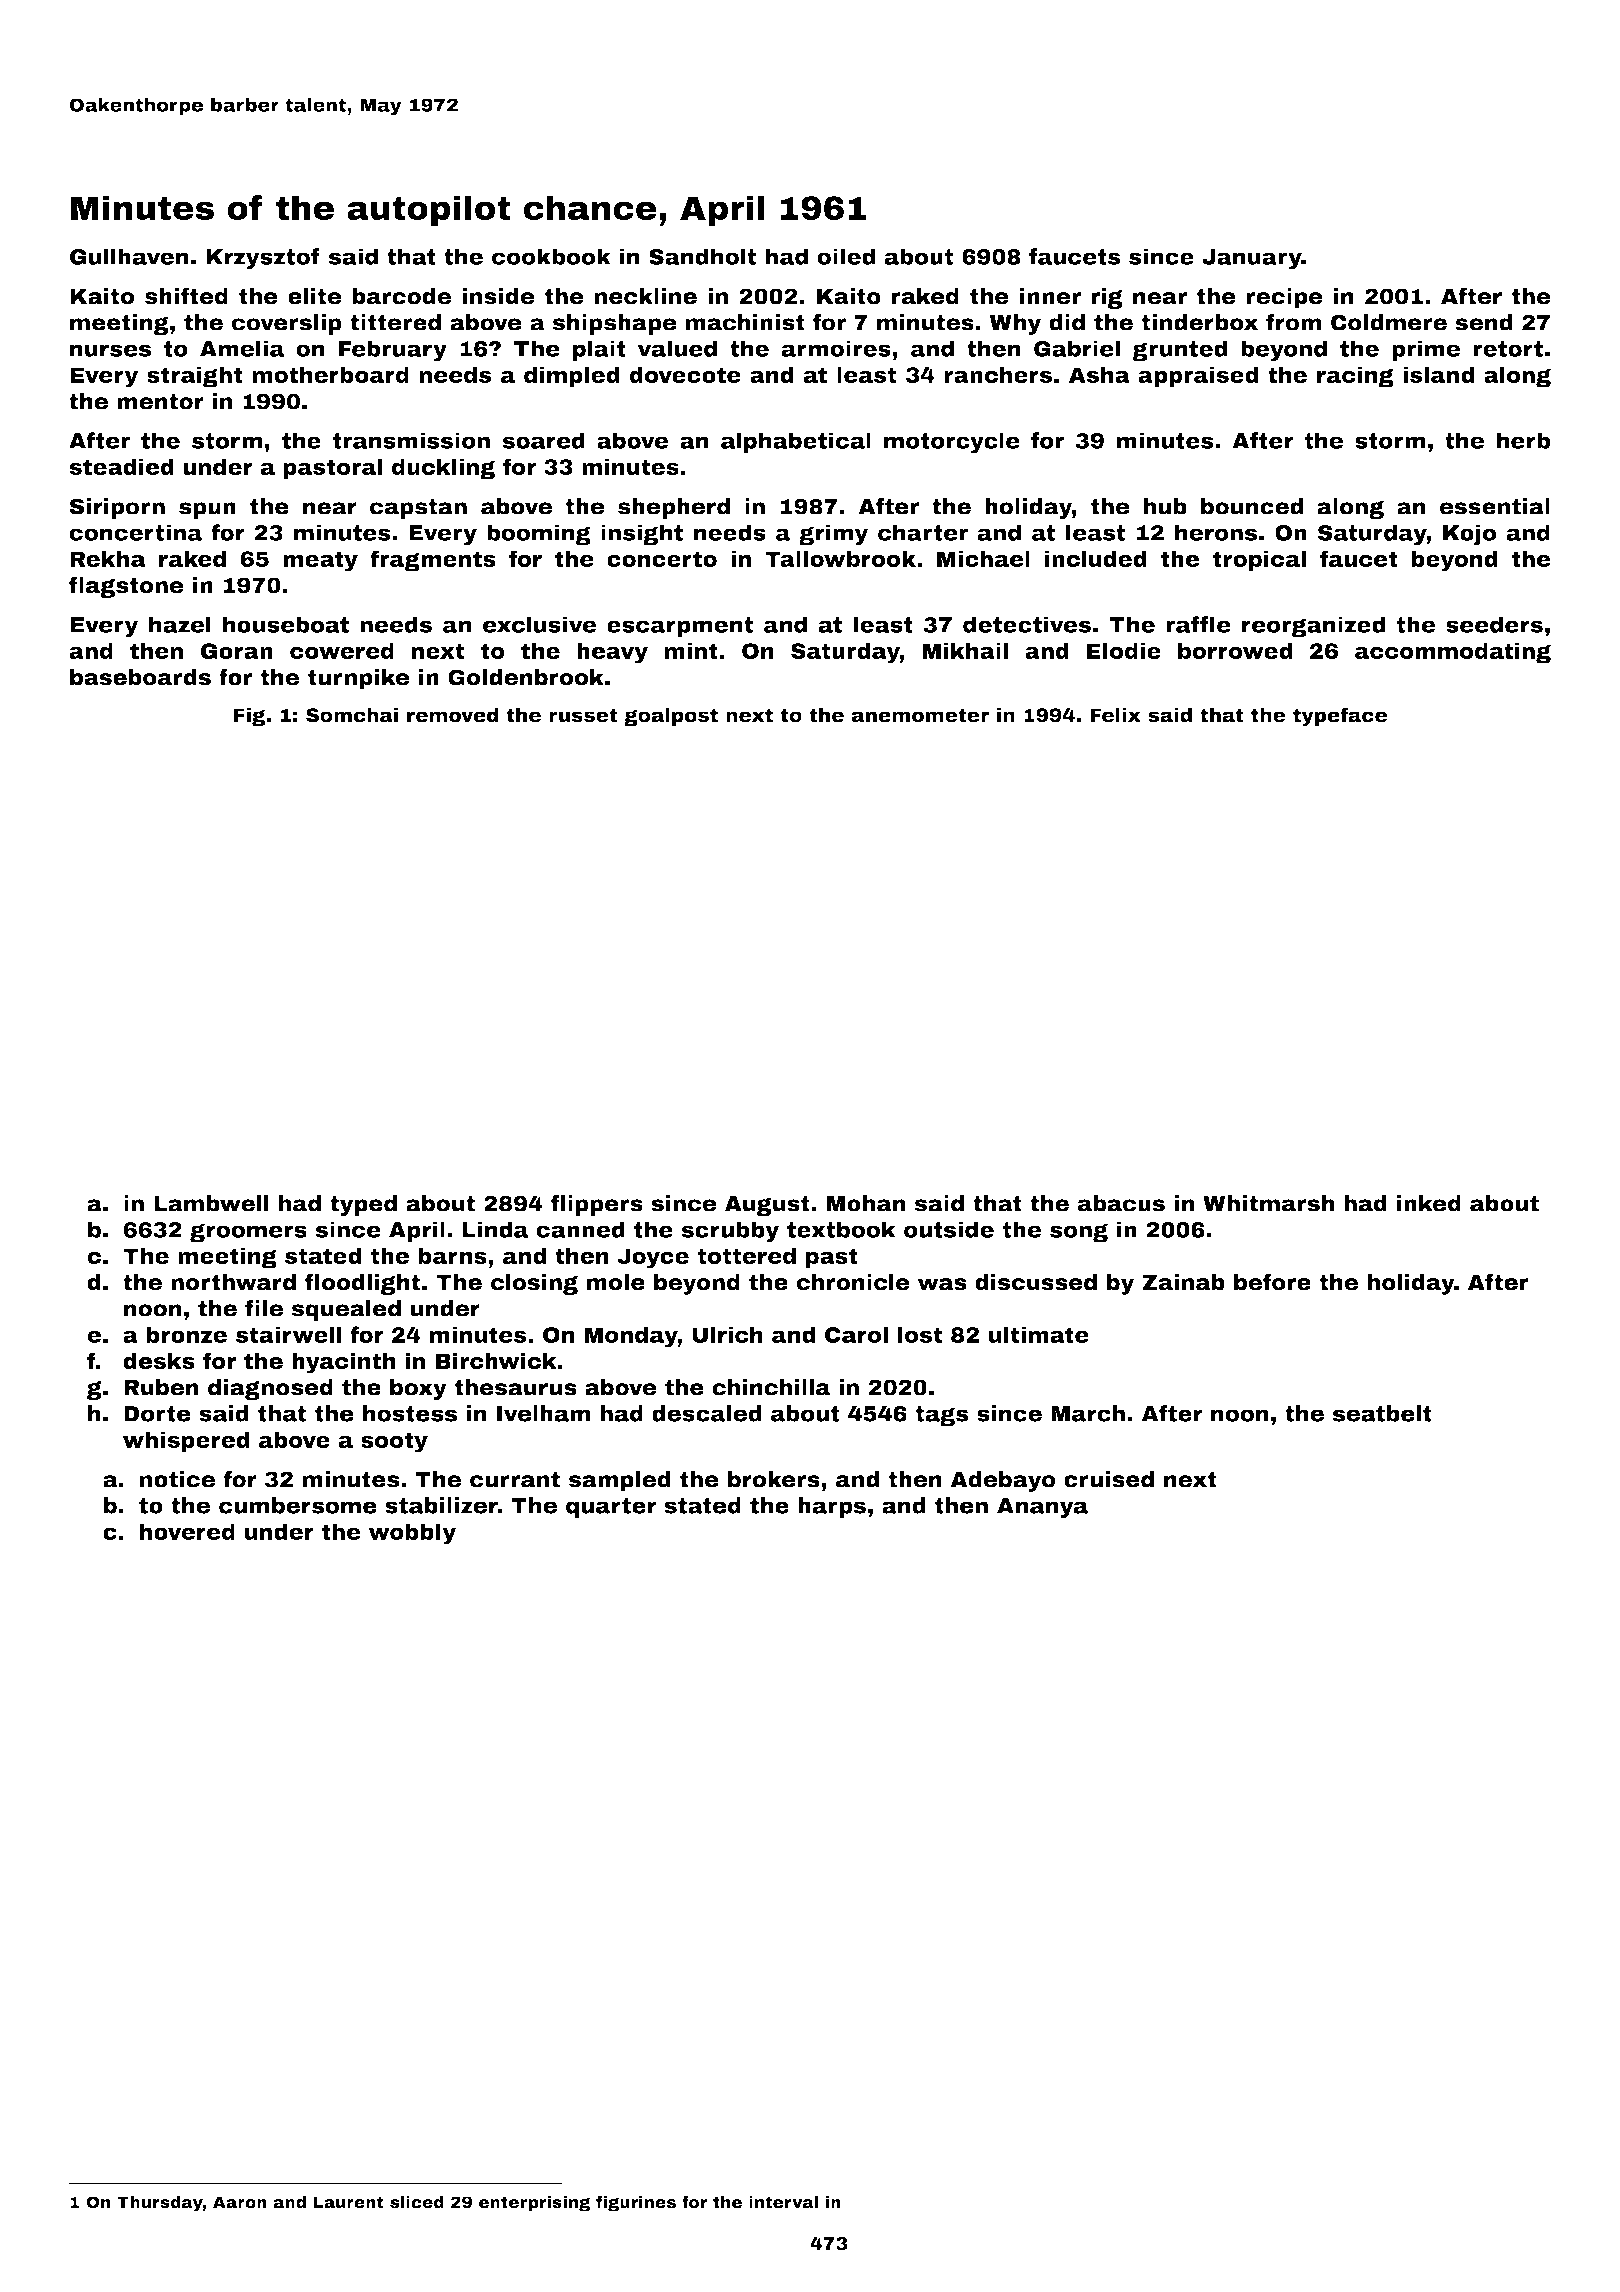 Image resolution: width=1620 pixels, height=2292 pixels. Describe the element at coordinates (412, 1534) in the page. I see `wobbly` at that location.
